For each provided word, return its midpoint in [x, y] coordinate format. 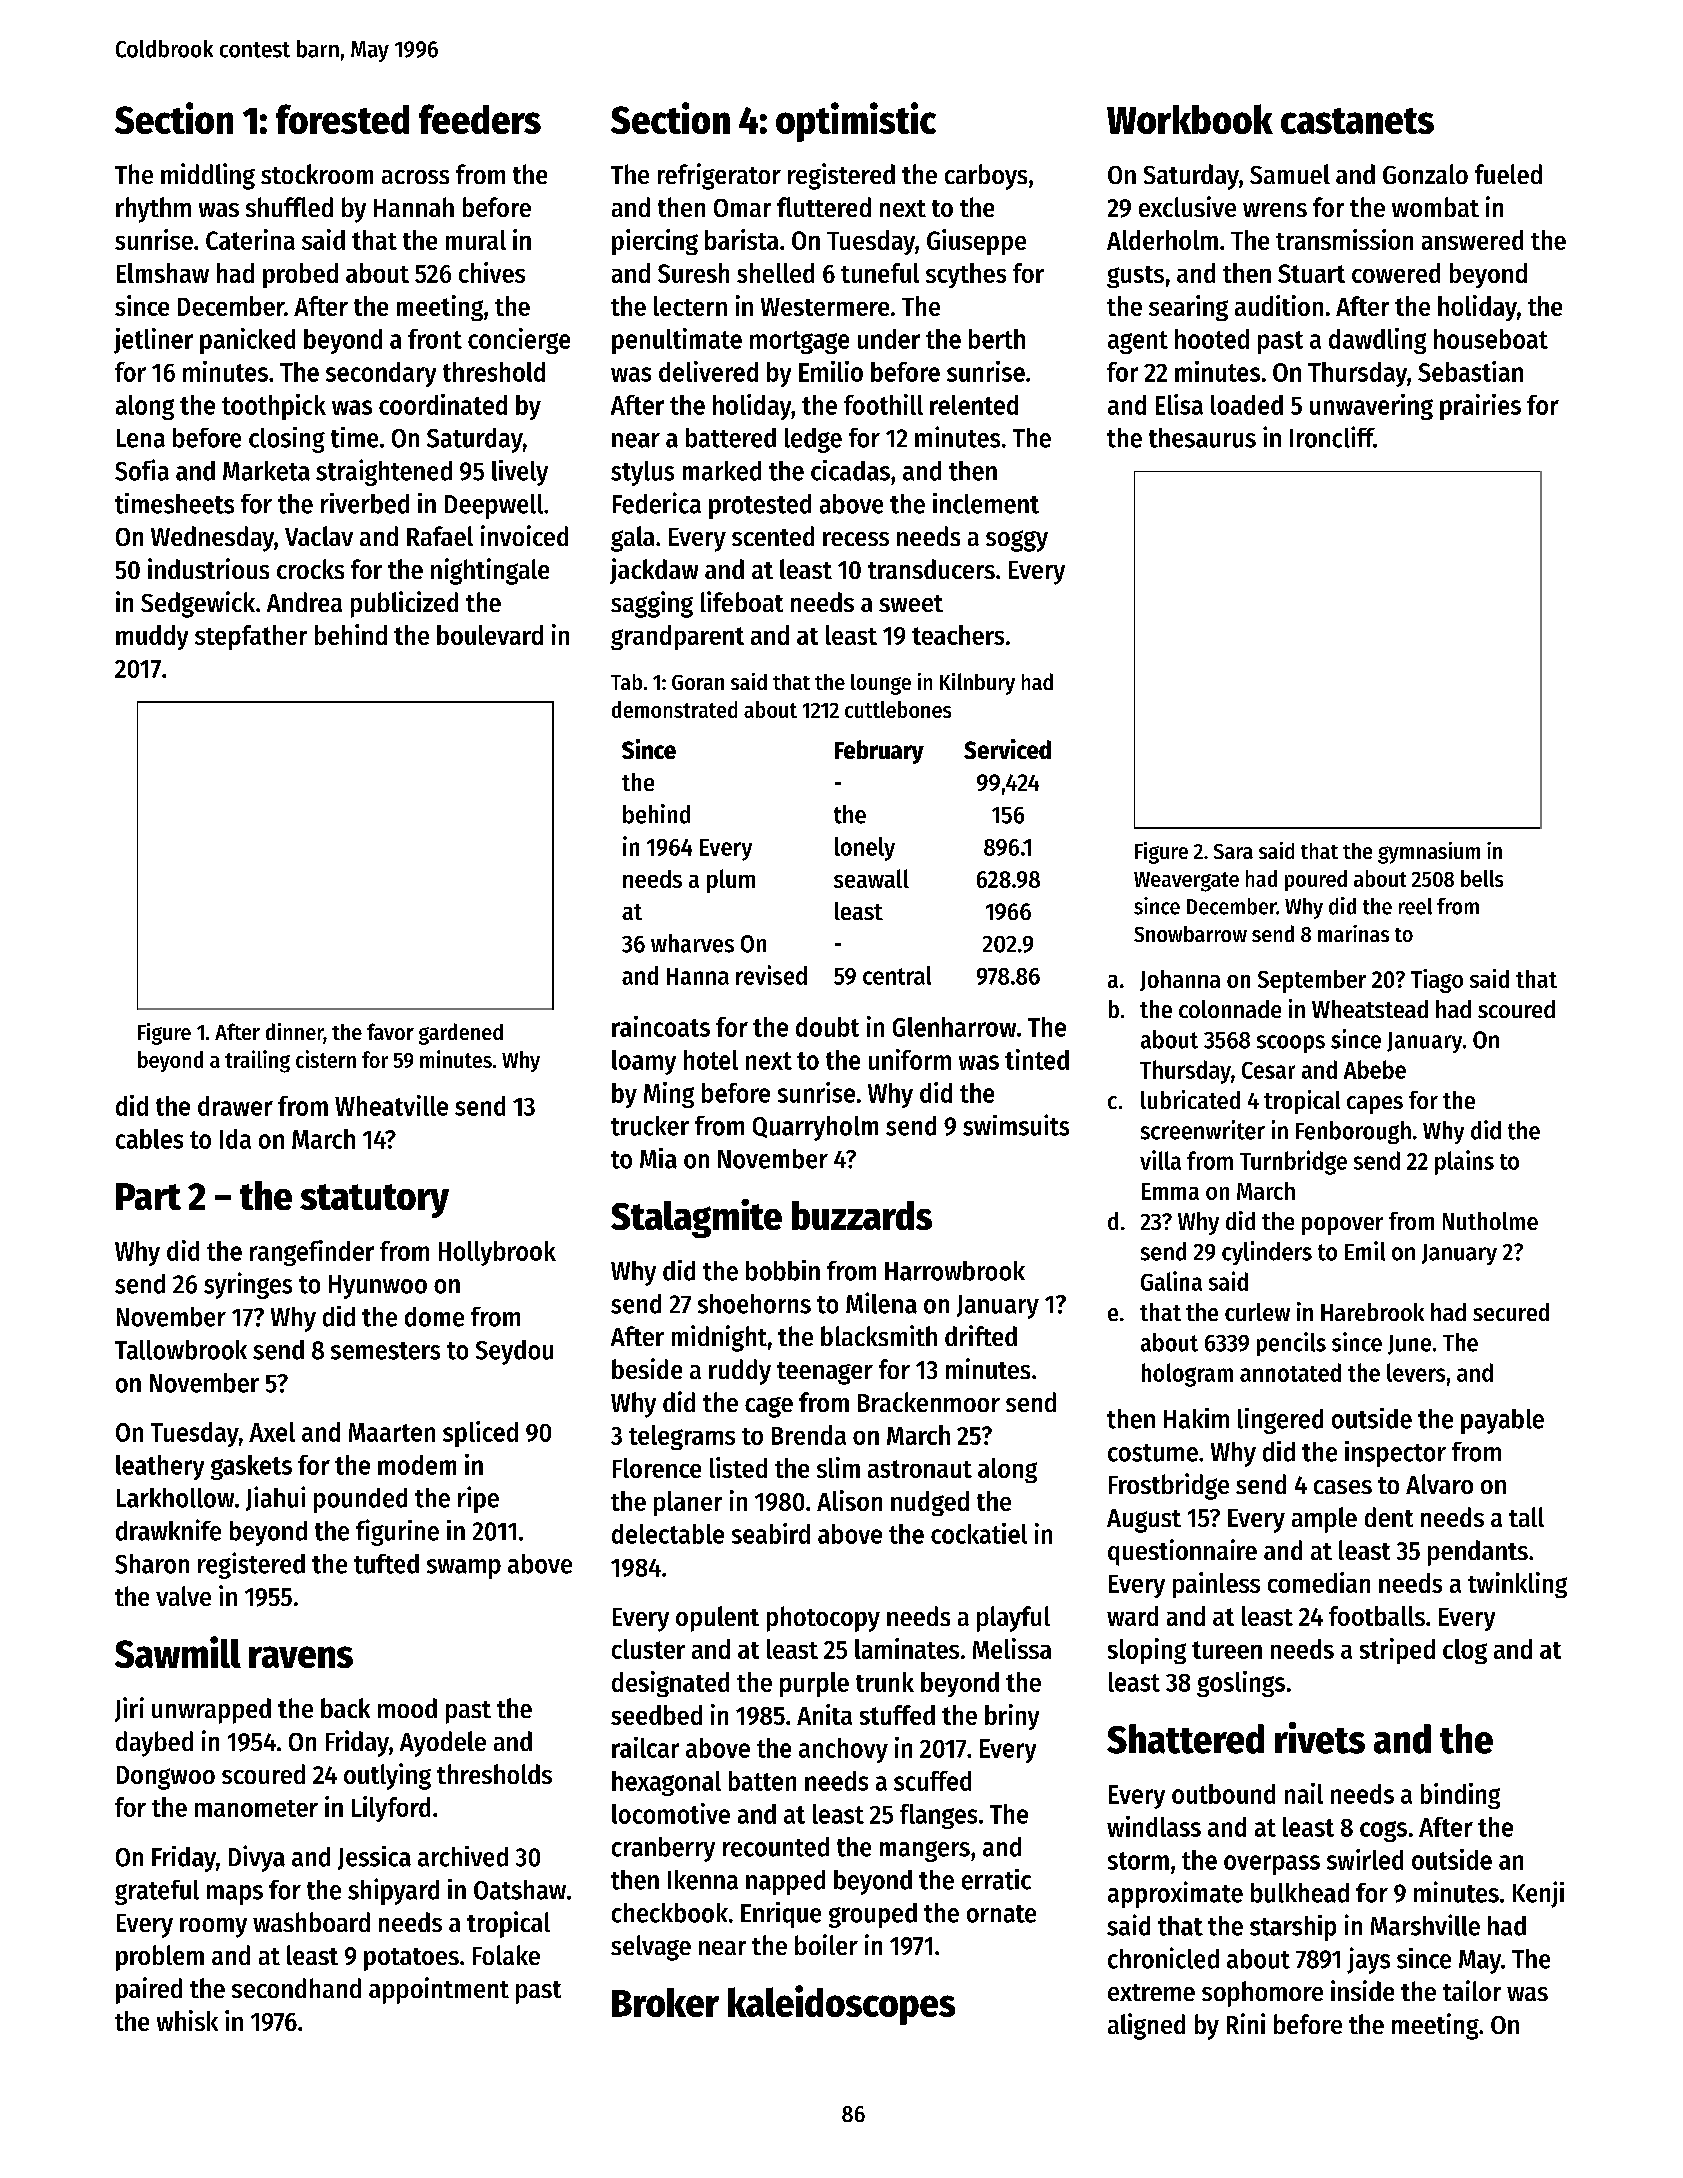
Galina [1171, 1281]
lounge [881, 684]
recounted [776, 1847]
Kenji [1538, 1894]
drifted [981, 1335]
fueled [1508, 174]
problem [160, 1958]
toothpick [274, 407]
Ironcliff [1332, 437]
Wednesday [212, 539]
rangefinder [312, 1253]
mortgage [799, 342]
